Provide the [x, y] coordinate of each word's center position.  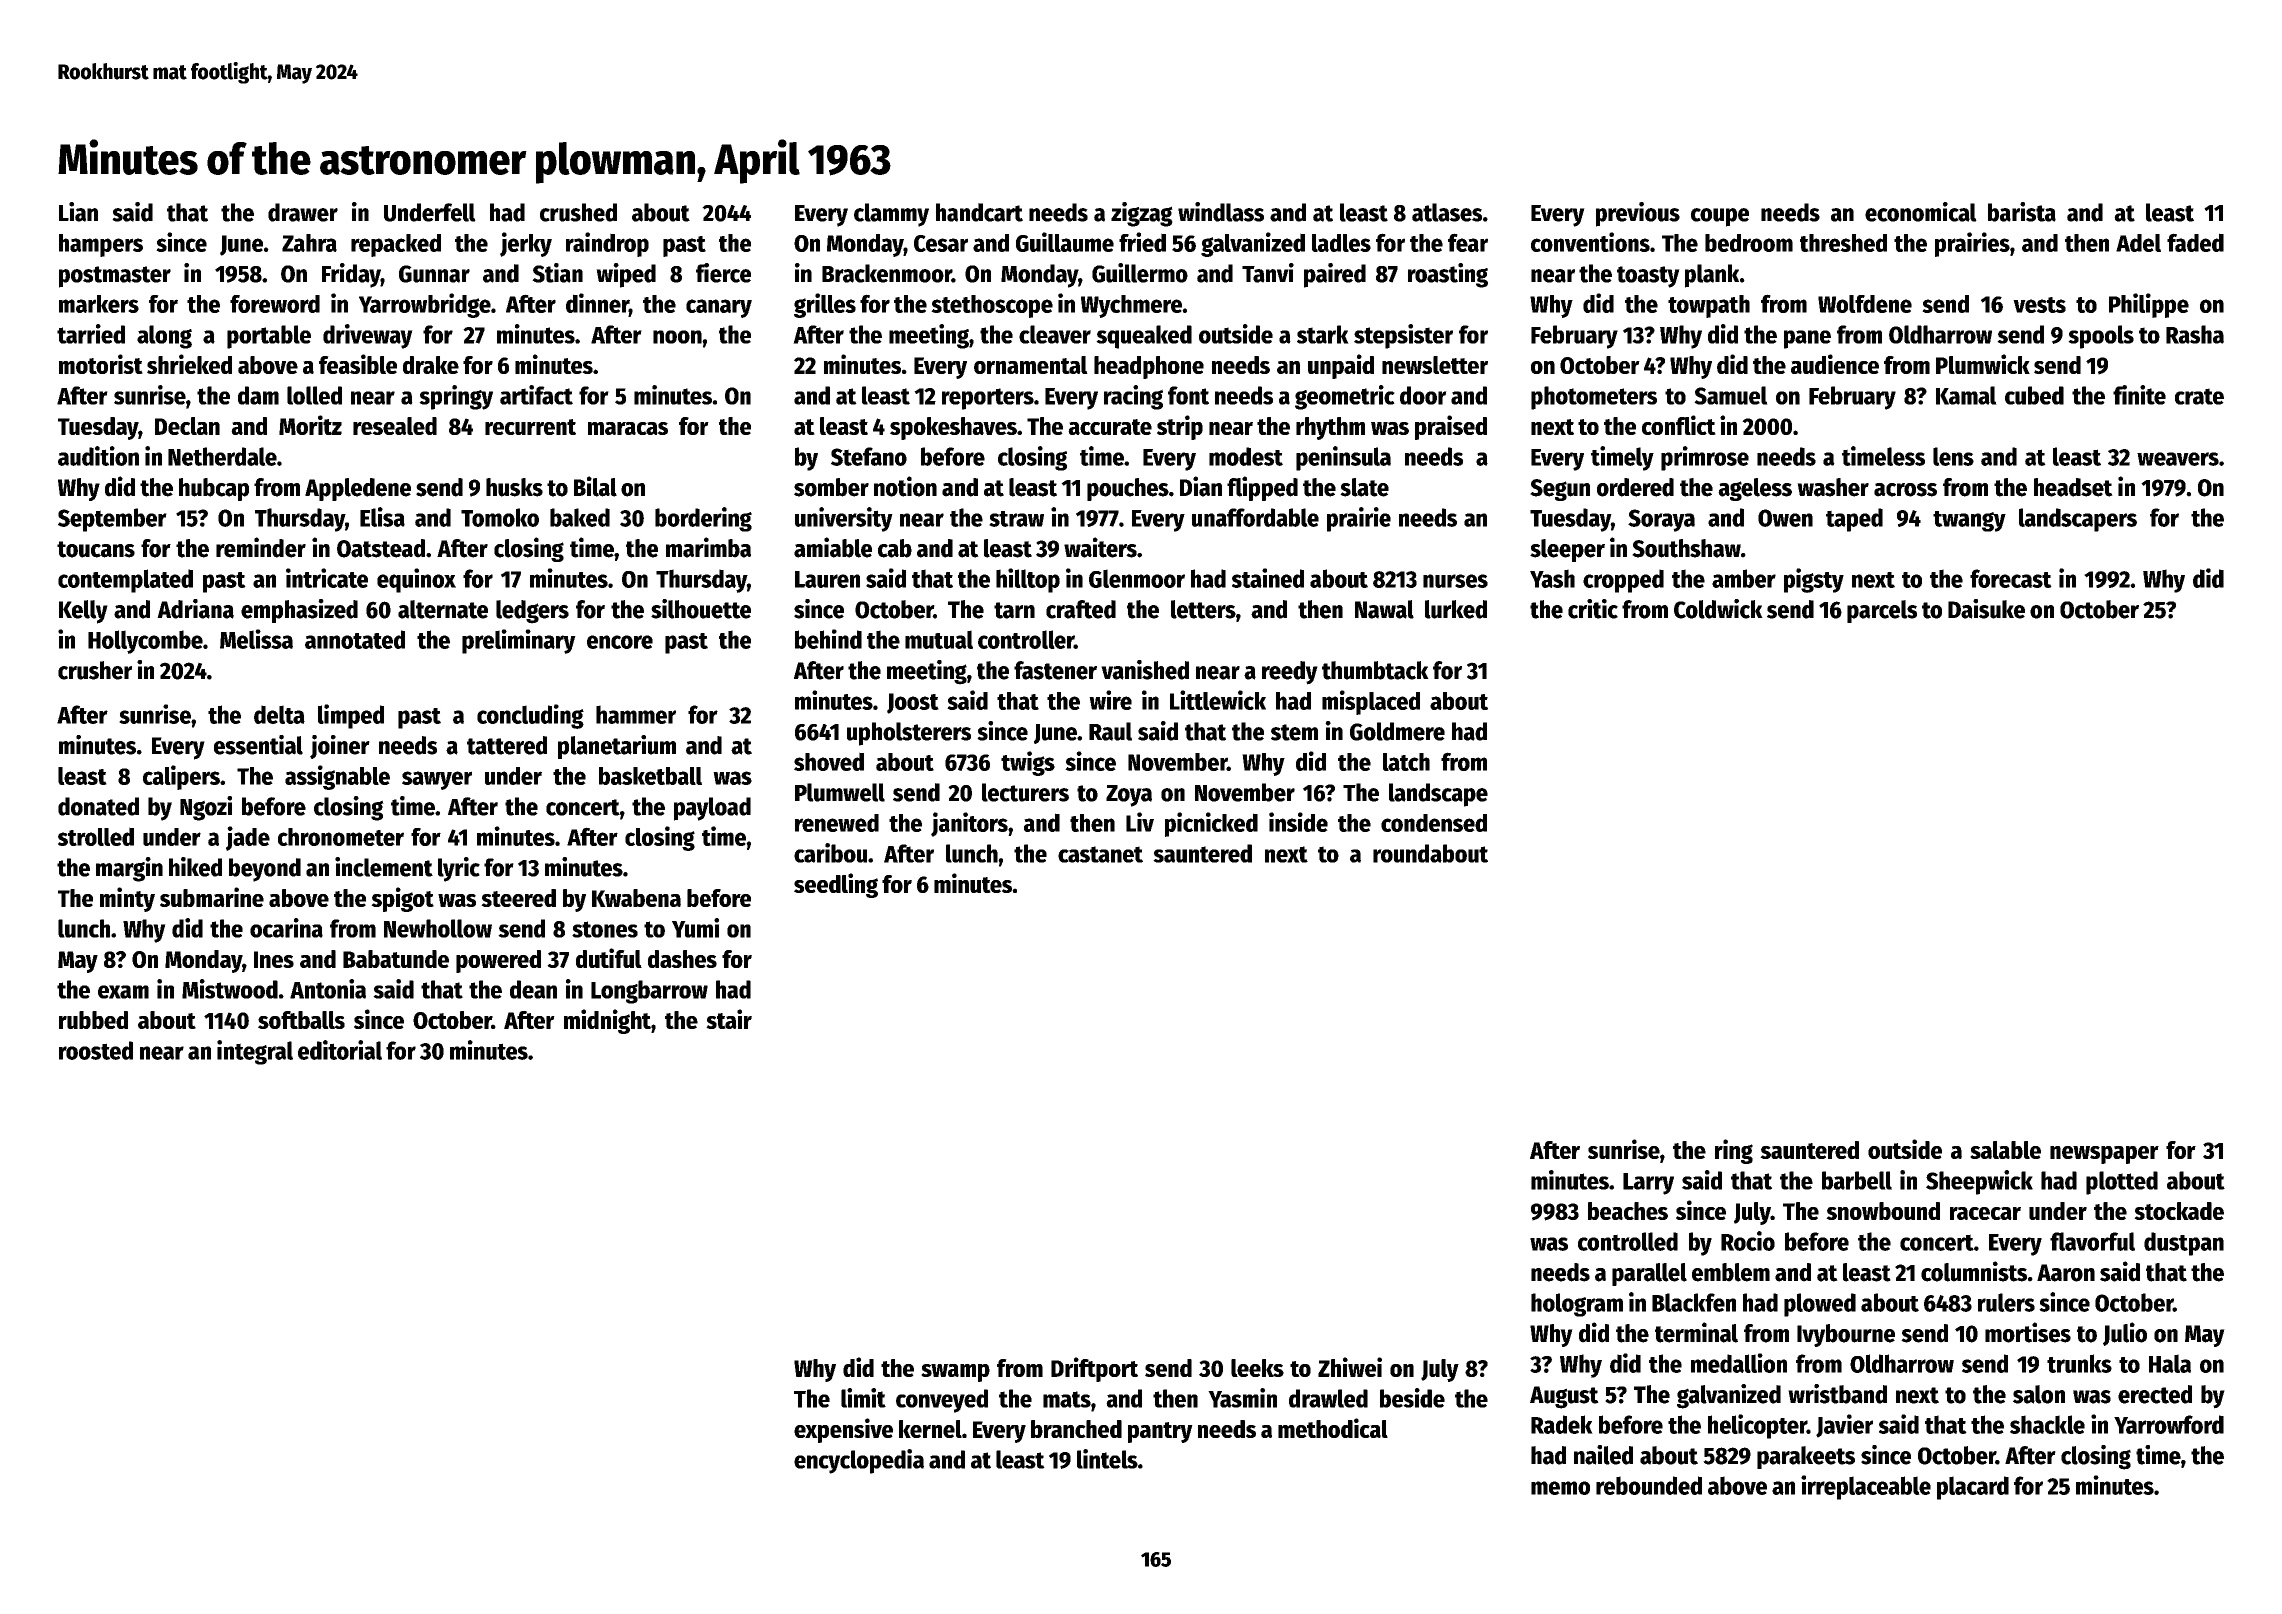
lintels [1107, 1459]
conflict [1679, 425]
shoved [829, 761]
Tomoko [500, 517]
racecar [1985, 1213]
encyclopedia [859, 1461]
